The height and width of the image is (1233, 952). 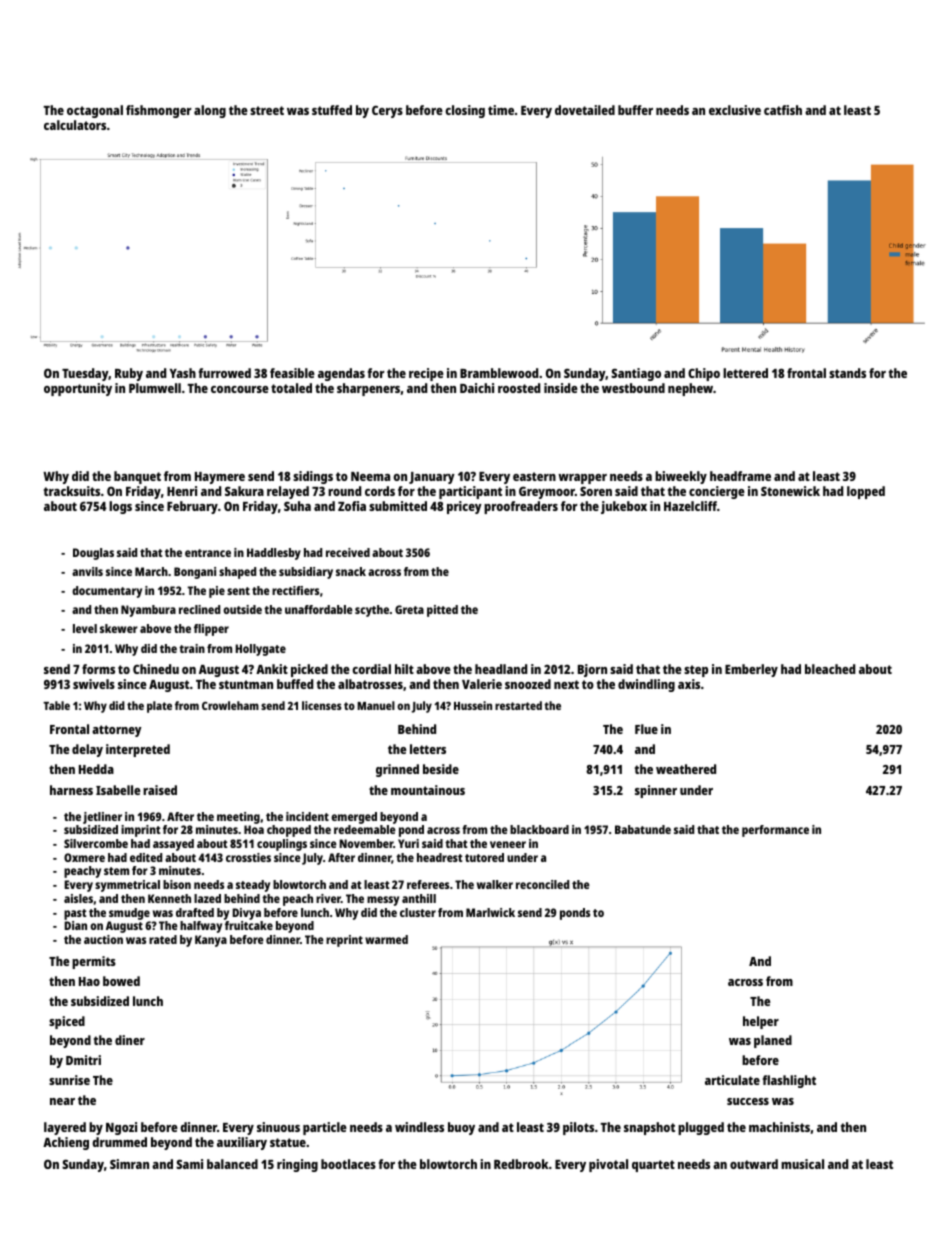 I want to click on snack, so click(x=351, y=571).
